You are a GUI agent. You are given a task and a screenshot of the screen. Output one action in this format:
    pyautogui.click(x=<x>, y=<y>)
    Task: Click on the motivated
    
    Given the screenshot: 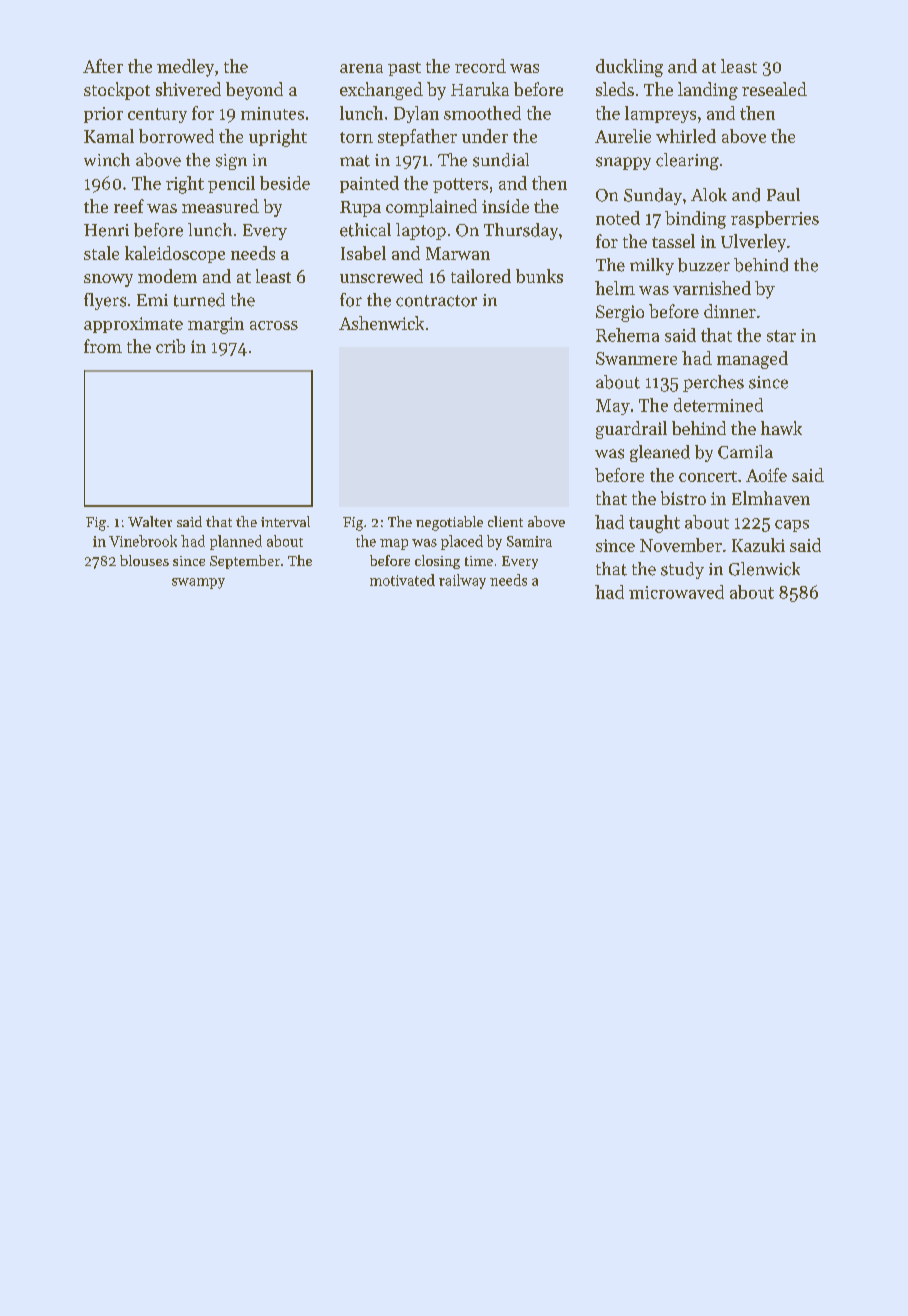 What is the action you would take?
    pyautogui.click(x=402, y=580)
